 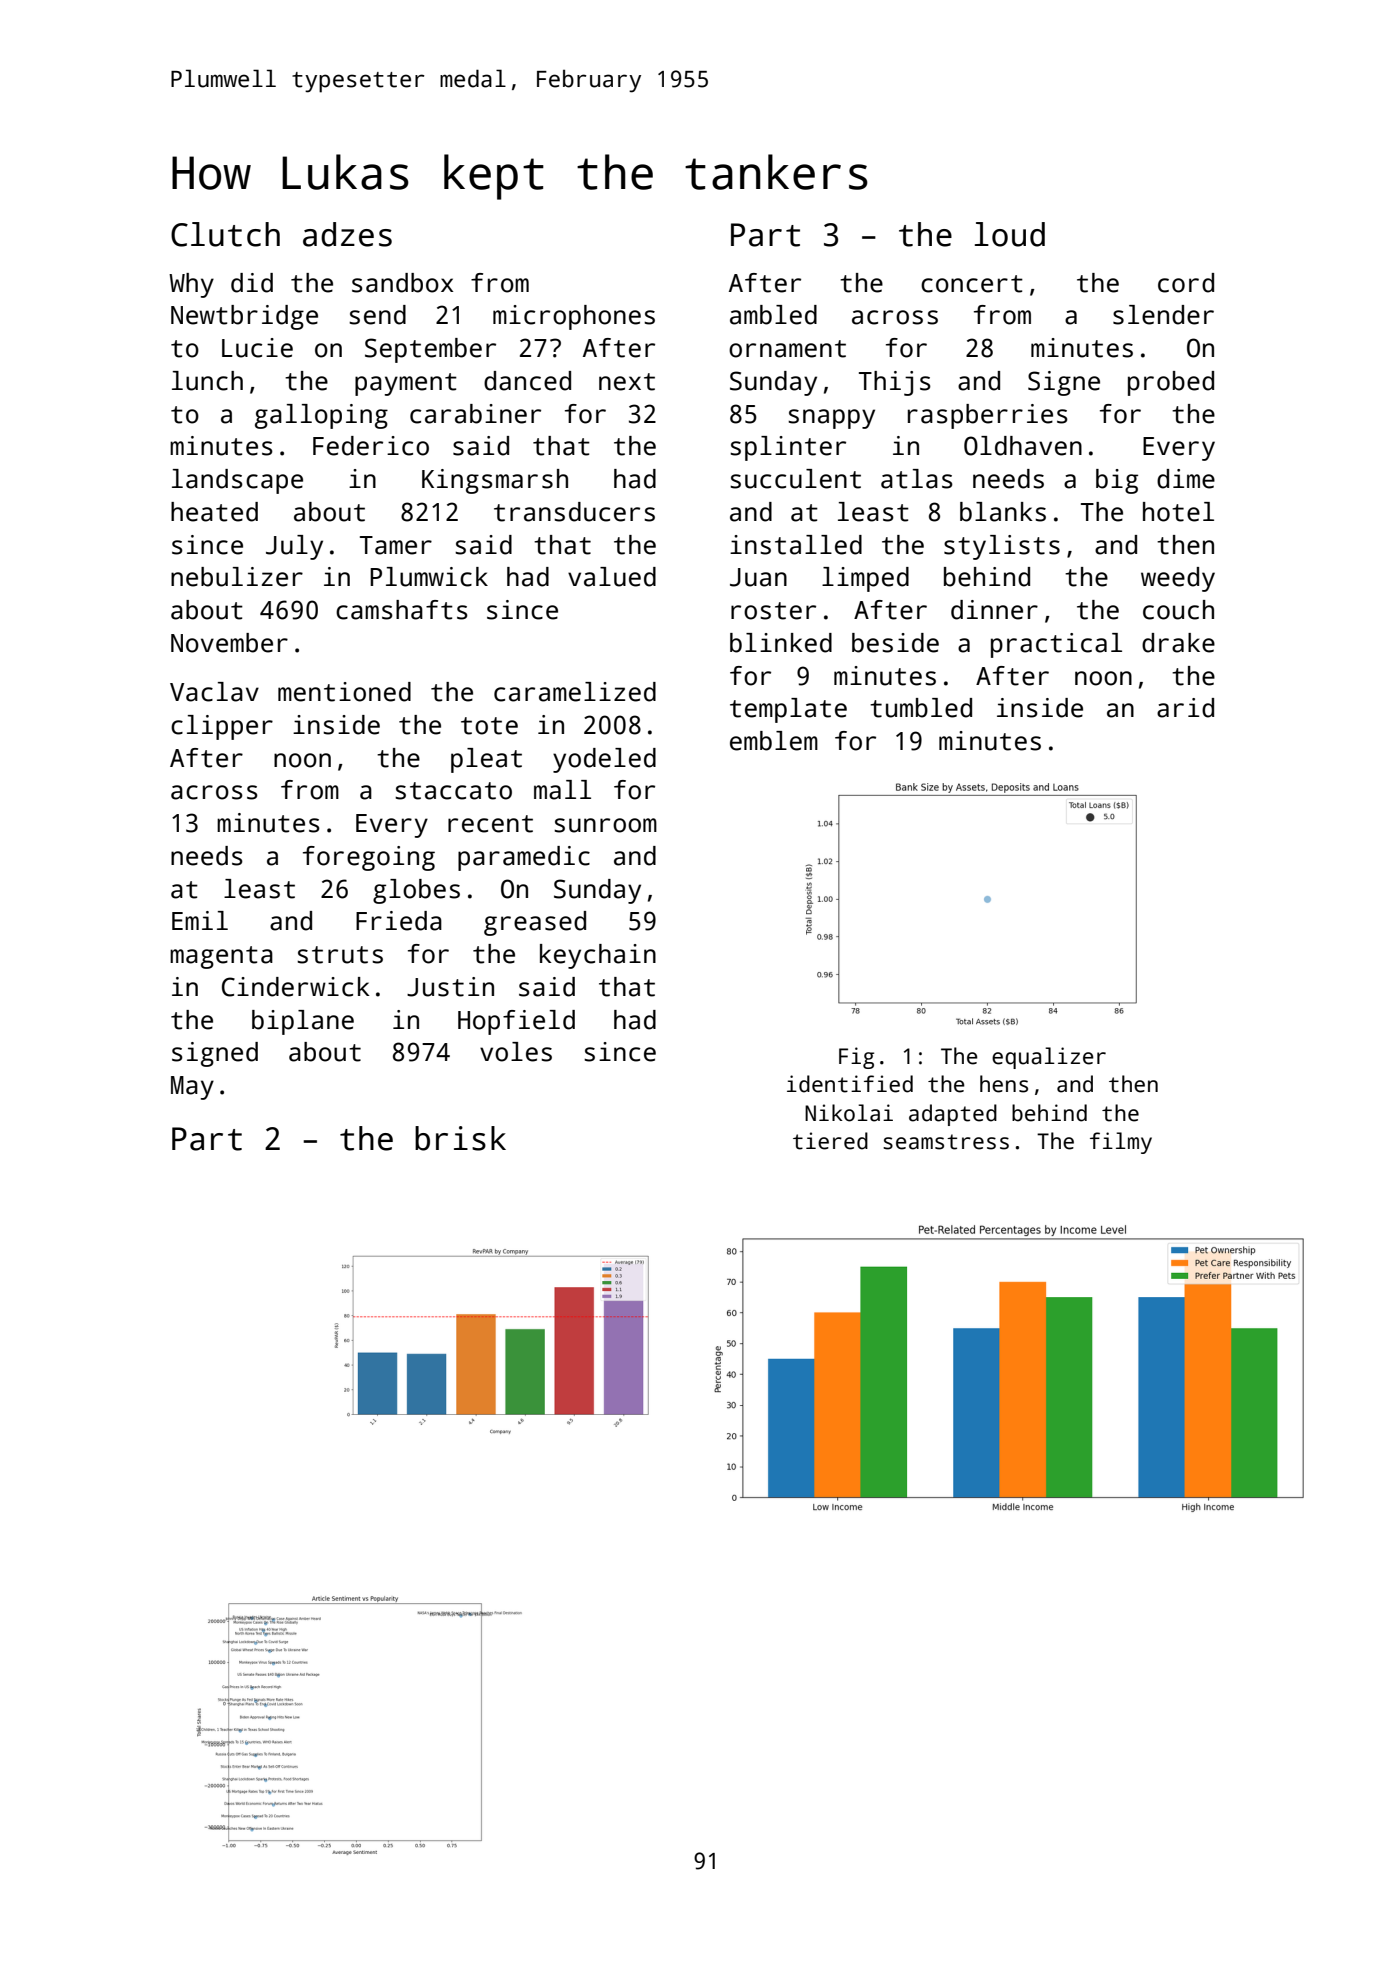 I want to click on Hopfield, so click(x=516, y=1022).
